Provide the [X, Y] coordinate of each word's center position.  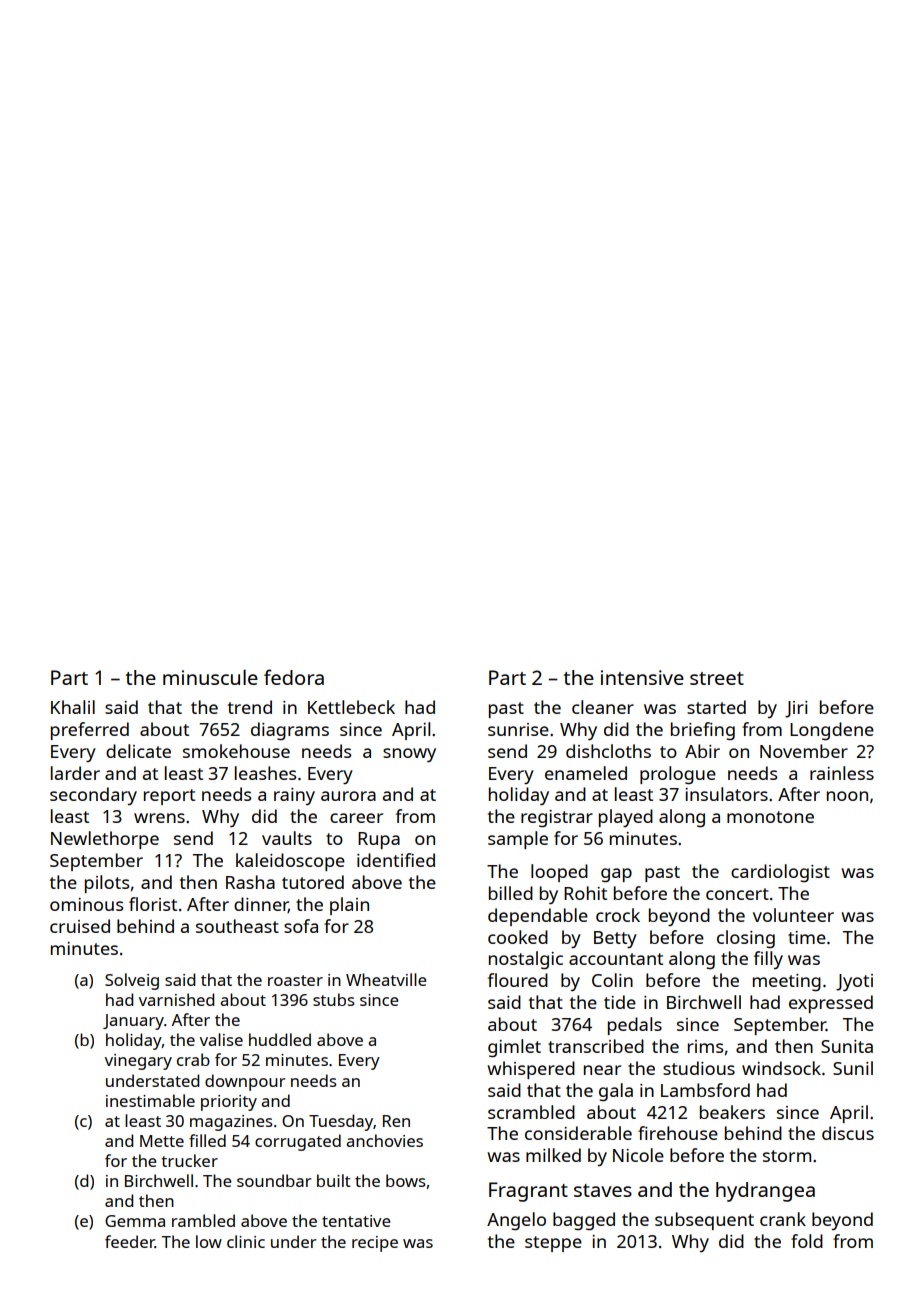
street [717, 678]
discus [848, 1133]
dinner [261, 905]
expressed [831, 1004]
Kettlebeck [351, 707]
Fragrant [528, 1192]
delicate [138, 751]
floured [518, 980]
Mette [162, 1141]
